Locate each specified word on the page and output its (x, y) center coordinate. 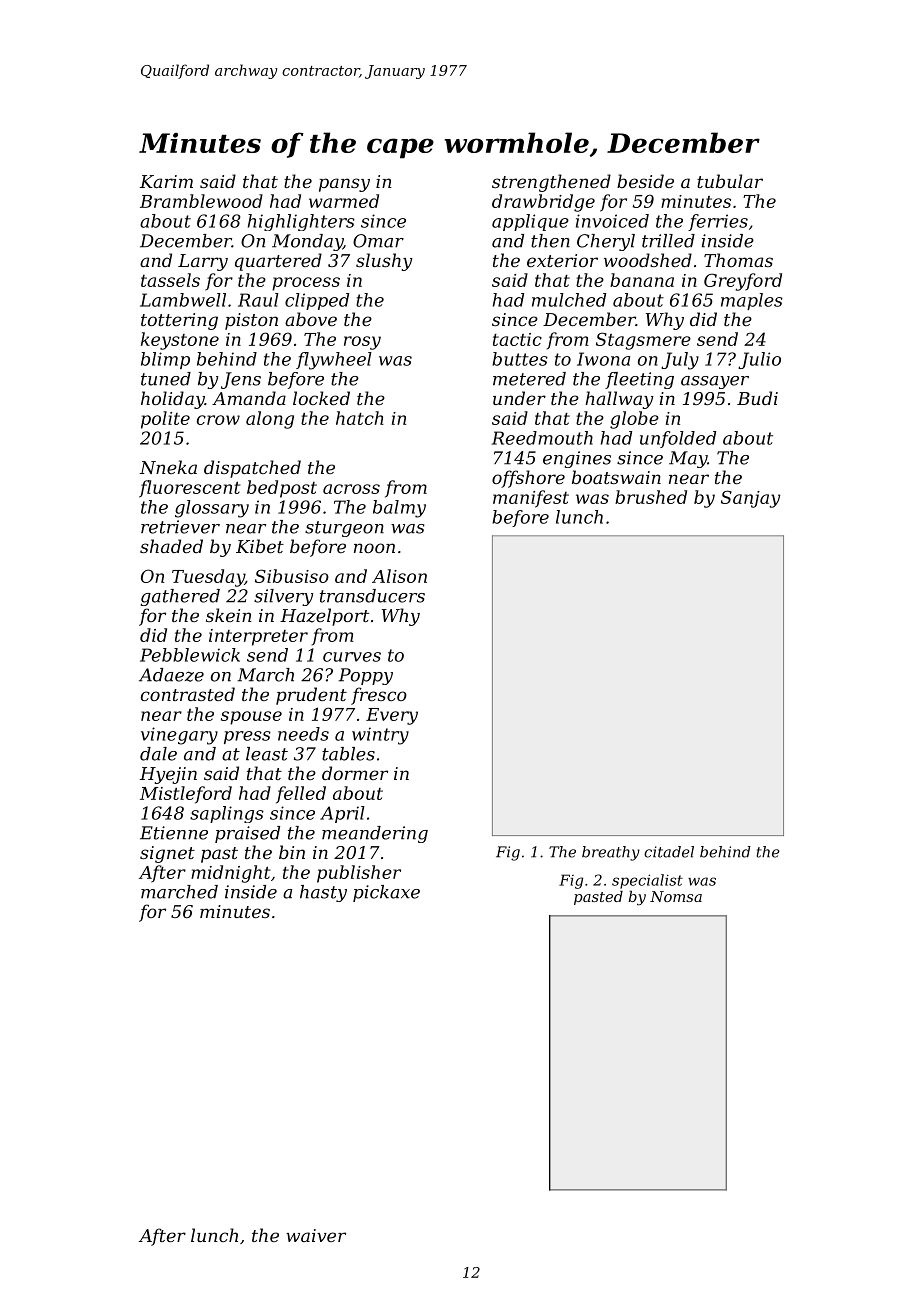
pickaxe (386, 893)
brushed (651, 497)
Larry (203, 262)
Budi (757, 398)
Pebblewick (190, 655)
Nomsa (676, 896)
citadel (669, 852)
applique (530, 222)
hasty (323, 893)
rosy (362, 343)
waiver (316, 1235)
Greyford (743, 282)
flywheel (334, 361)
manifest (531, 499)
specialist (647, 881)
